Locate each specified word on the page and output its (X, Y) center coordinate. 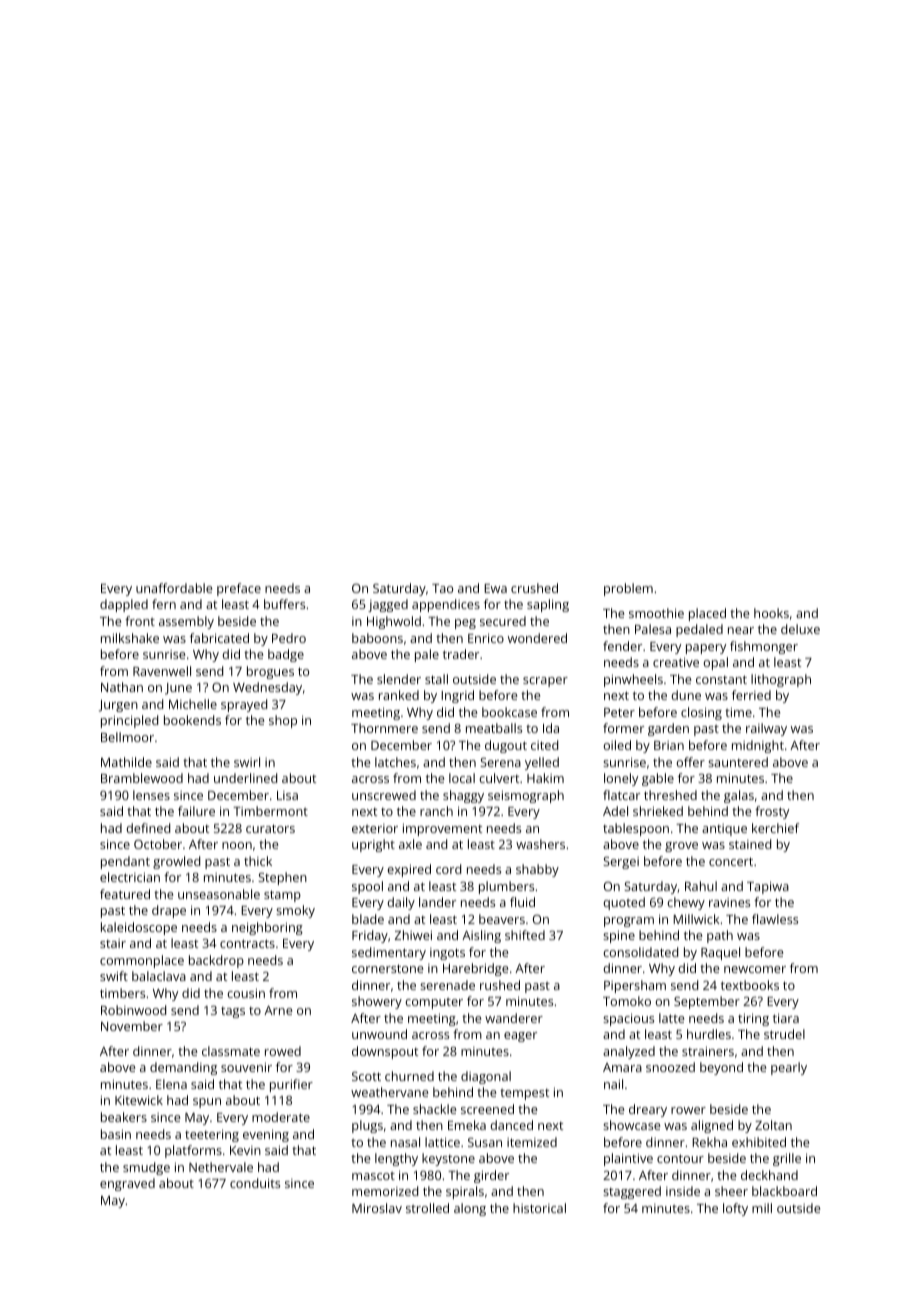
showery (377, 1002)
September (707, 1002)
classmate (231, 1051)
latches (395, 762)
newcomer (755, 969)
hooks (771, 613)
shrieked (658, 811)
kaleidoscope (139, 928)
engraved (127, 1184)
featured (125, 894)
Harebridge (475, 969)
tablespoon (636, 829)
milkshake (130, 638)
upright (373, 845)
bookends (192, 720)
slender (399, 679)
